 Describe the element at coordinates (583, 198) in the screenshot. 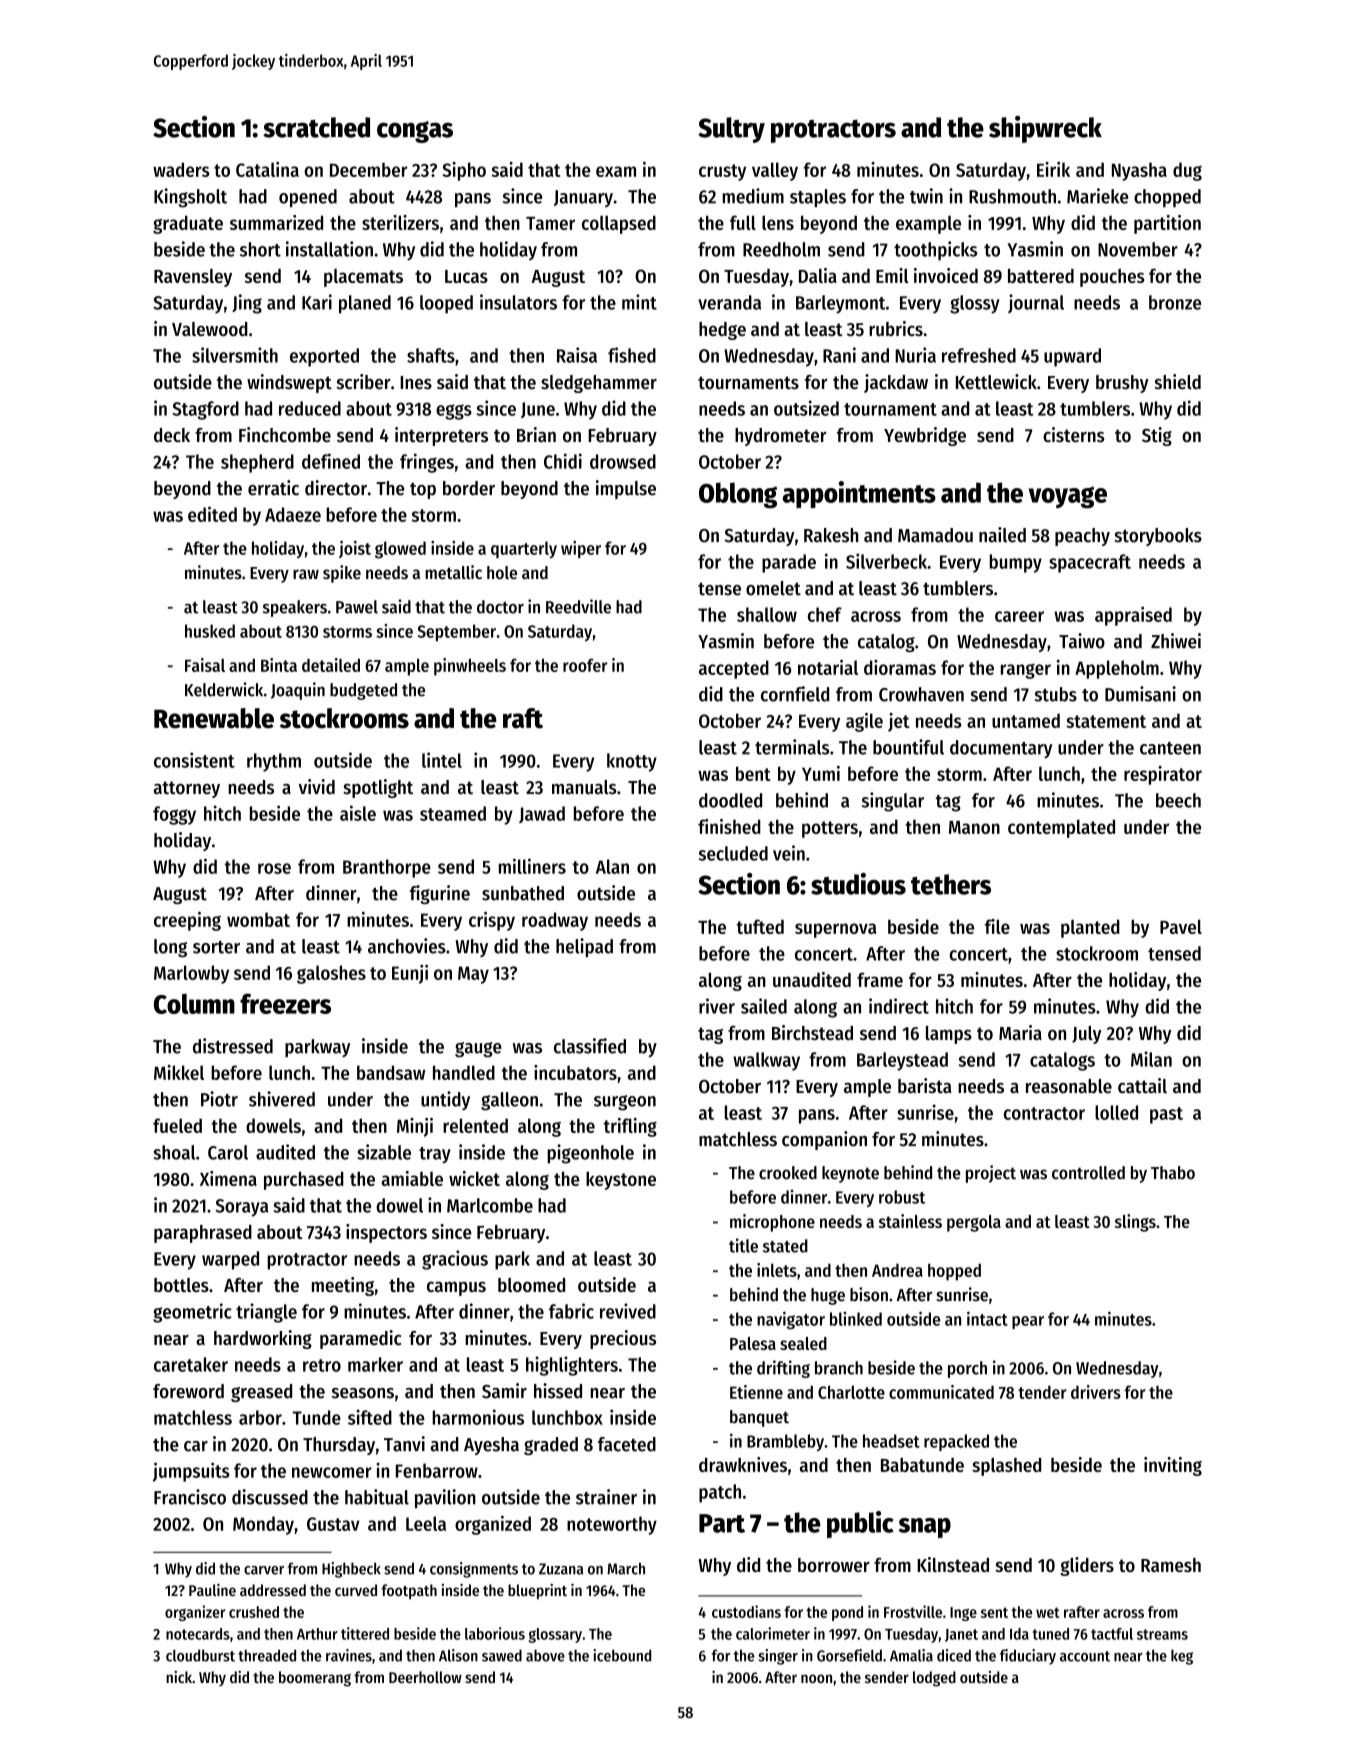

I see `January` at that location.
